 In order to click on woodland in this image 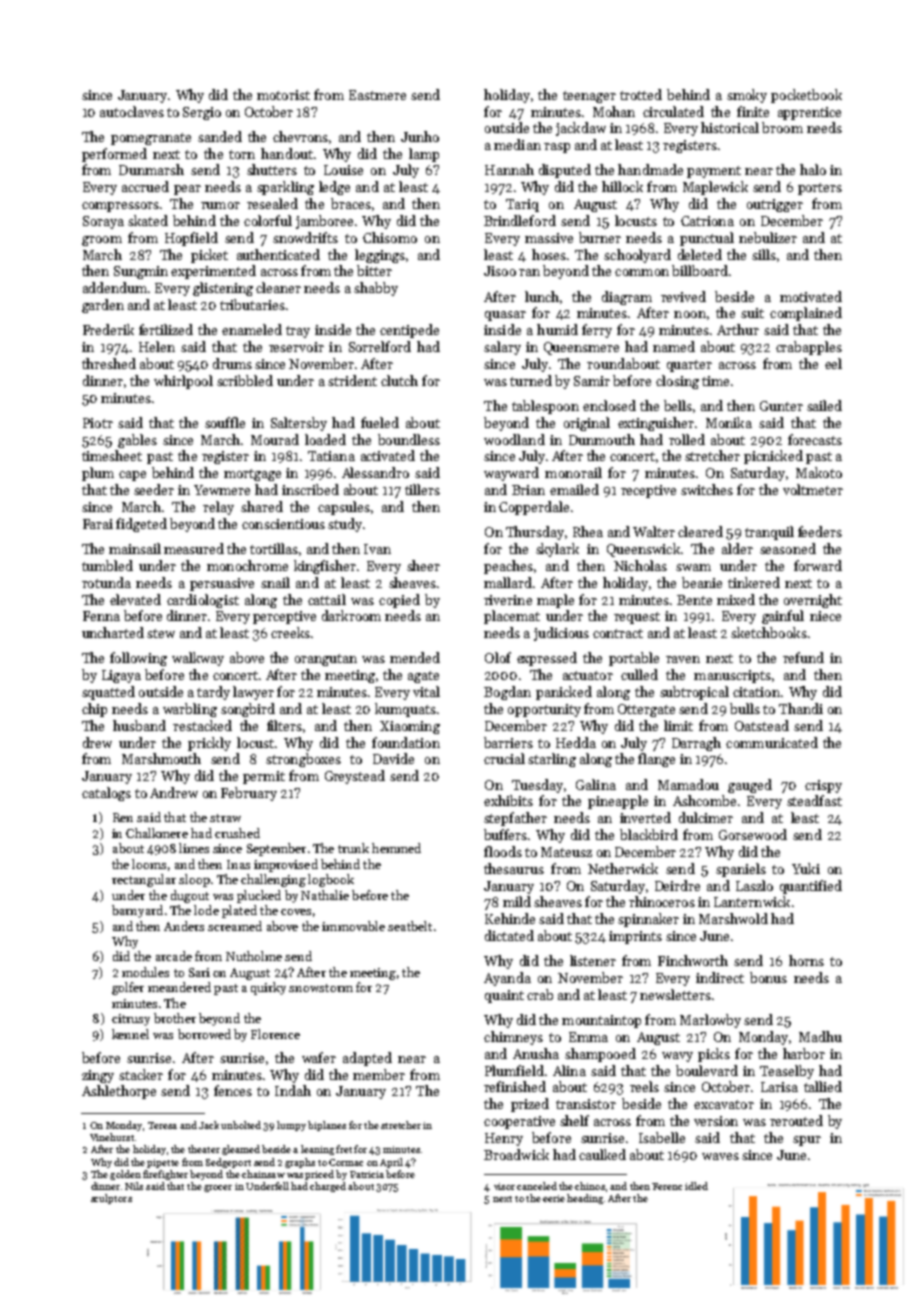, I will do `click(514, 439)`.
